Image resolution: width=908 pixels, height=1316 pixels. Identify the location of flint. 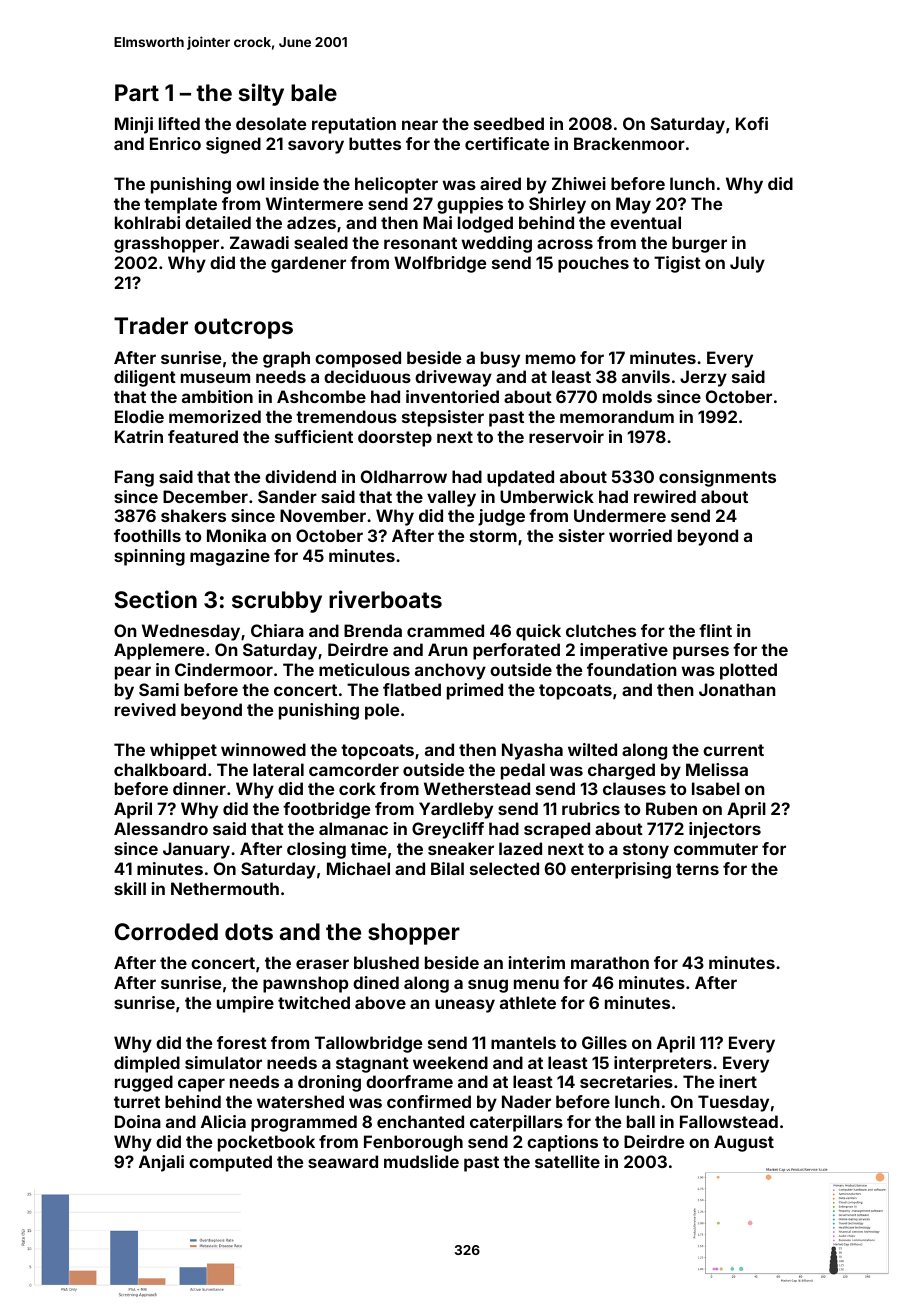
(715, 630).
